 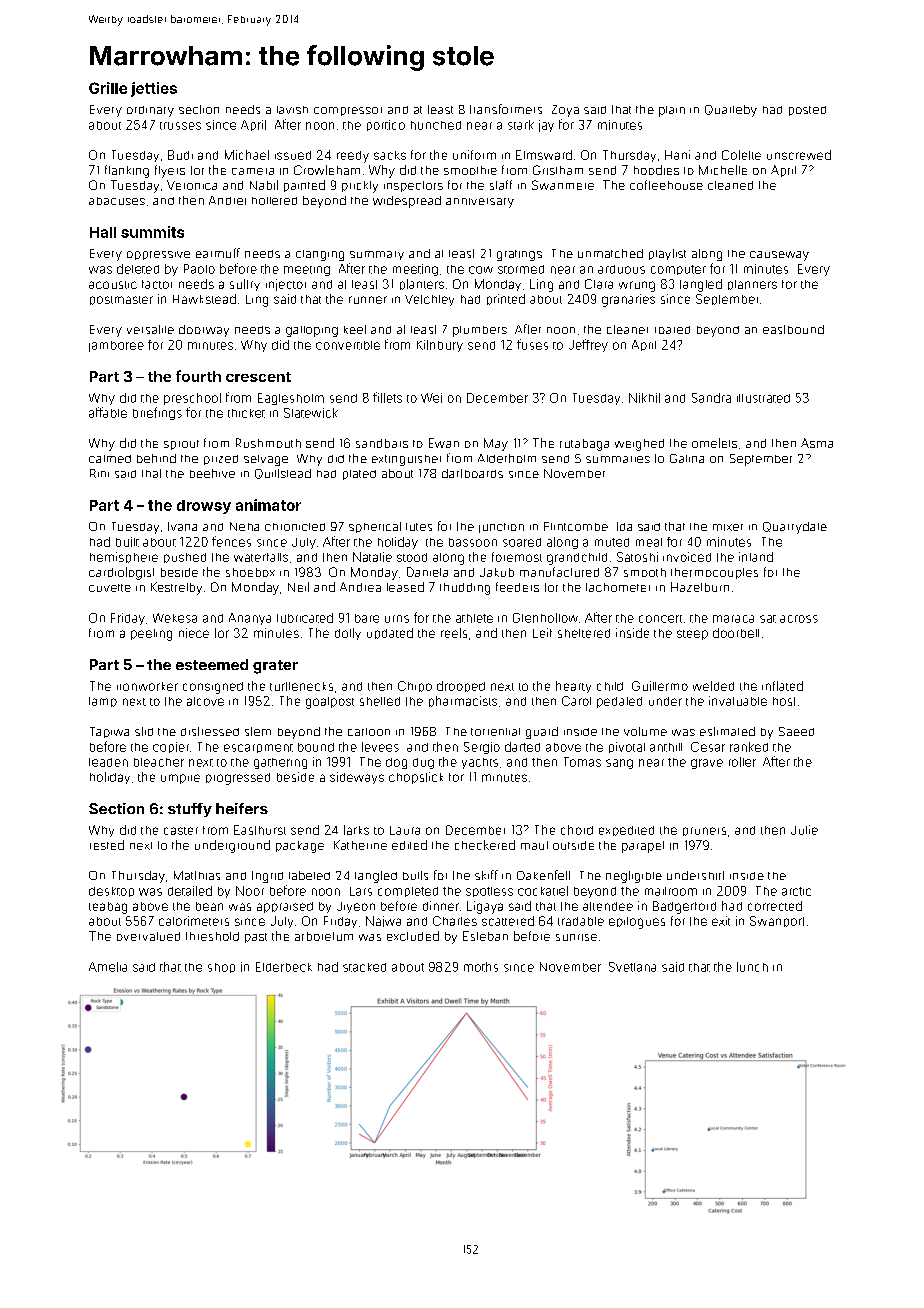 What do you see at coordinates (292, 110) in the screenshot?
I see `lavish` at bounding box center [292, 110].
